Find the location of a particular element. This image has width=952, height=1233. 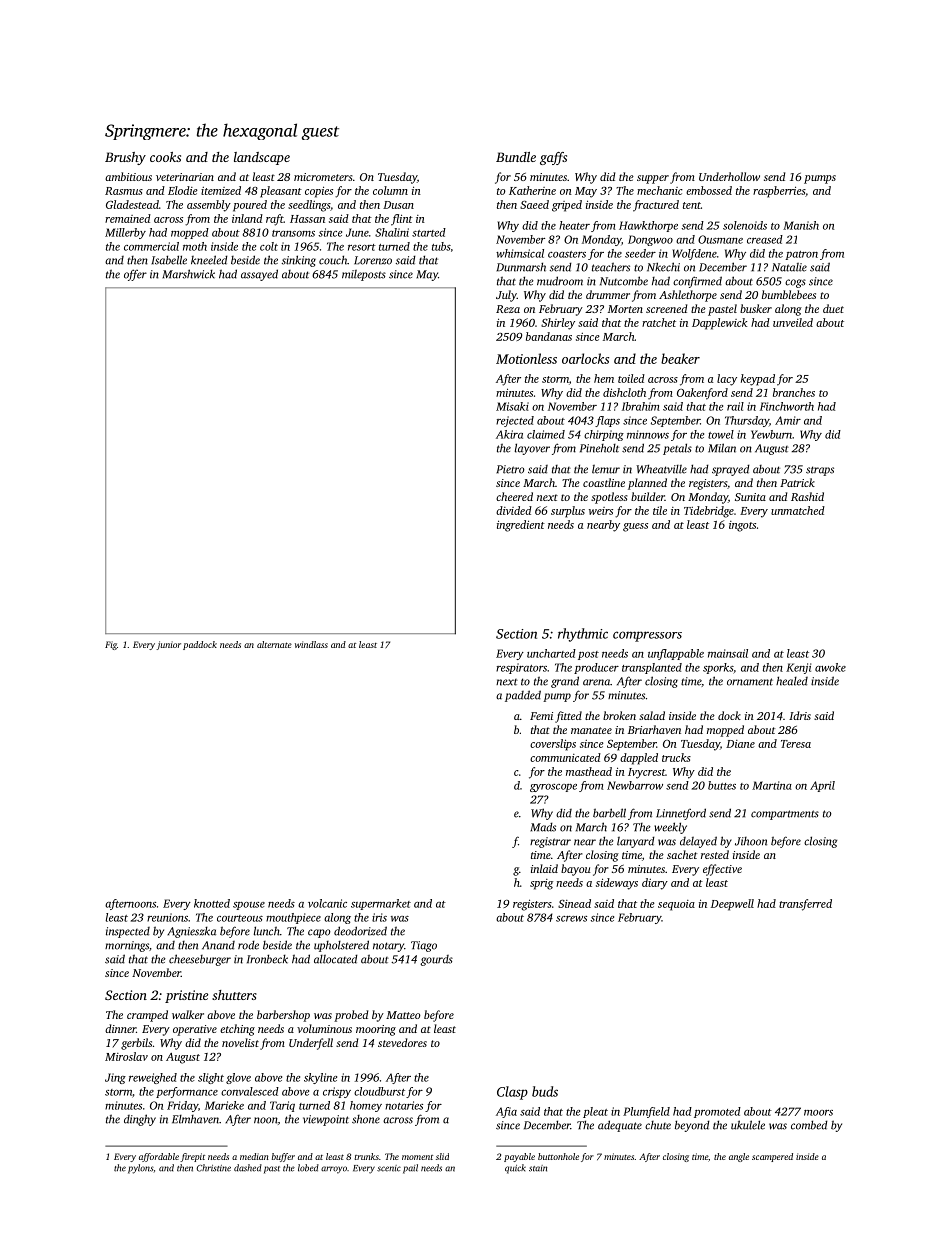

teachers is located at coordinates (611, 267).
